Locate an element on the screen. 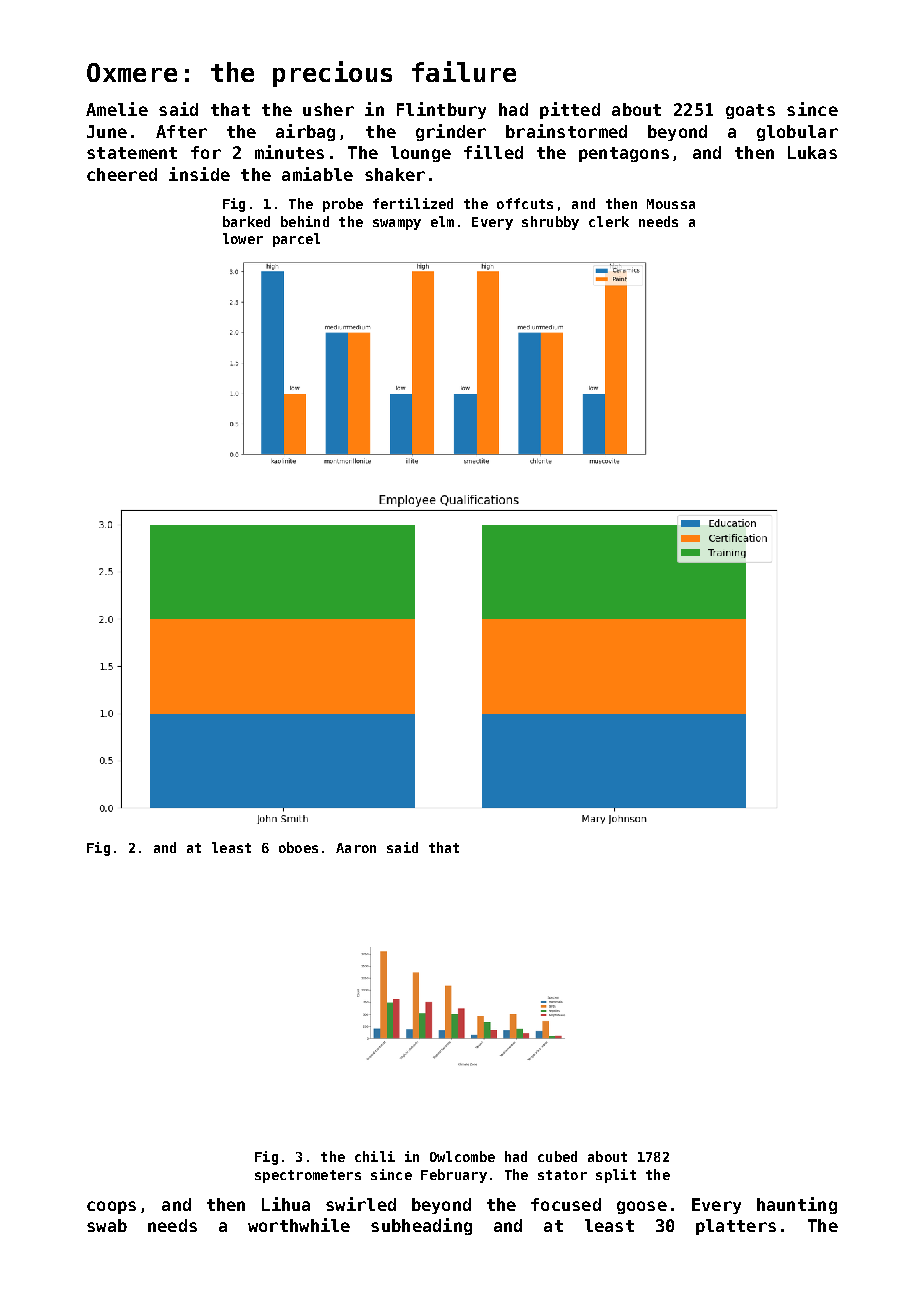  Aaron is located at coordinates (356, 848).
